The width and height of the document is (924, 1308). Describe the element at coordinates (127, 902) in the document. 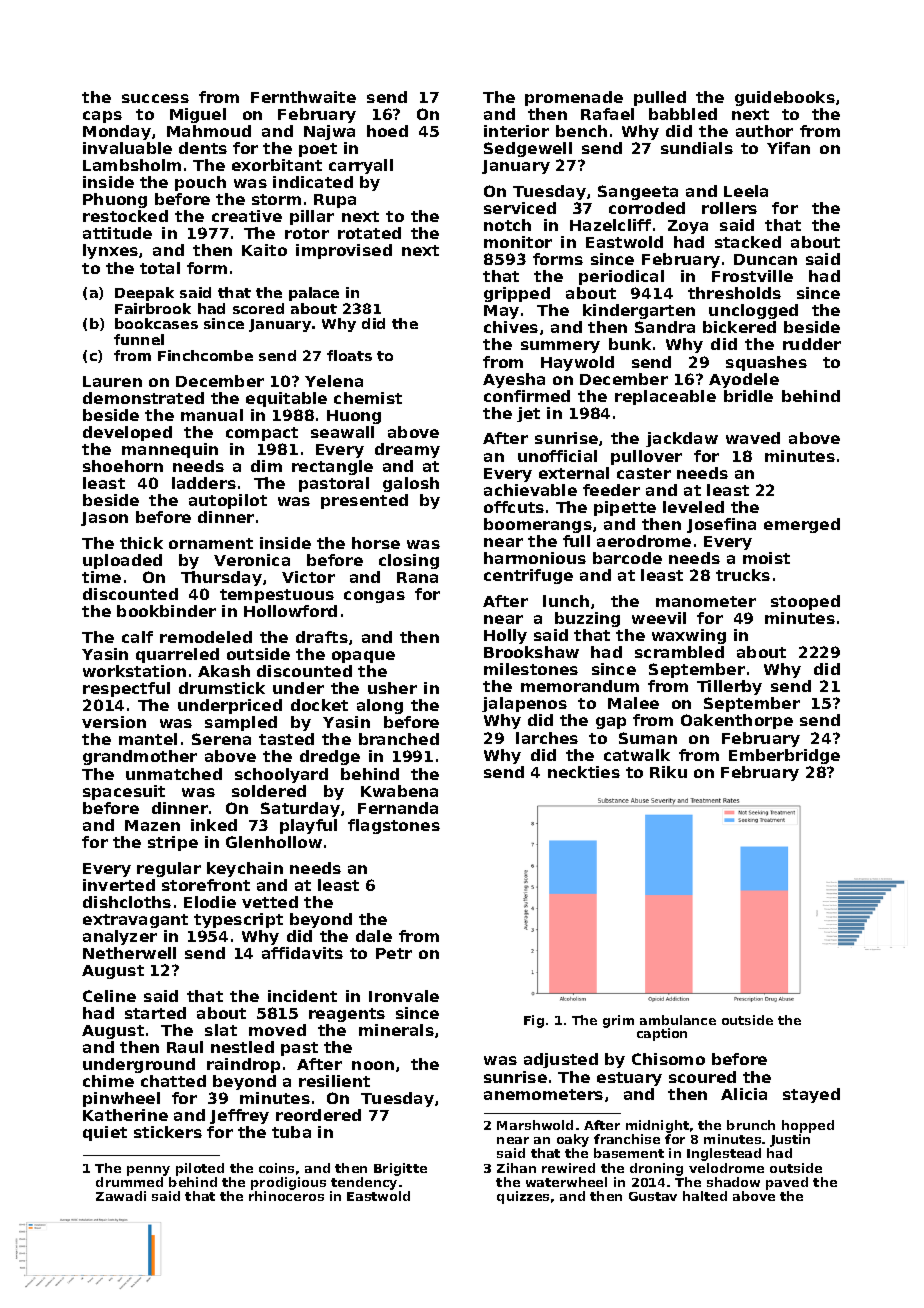

I see `dishcloths` at that location.
